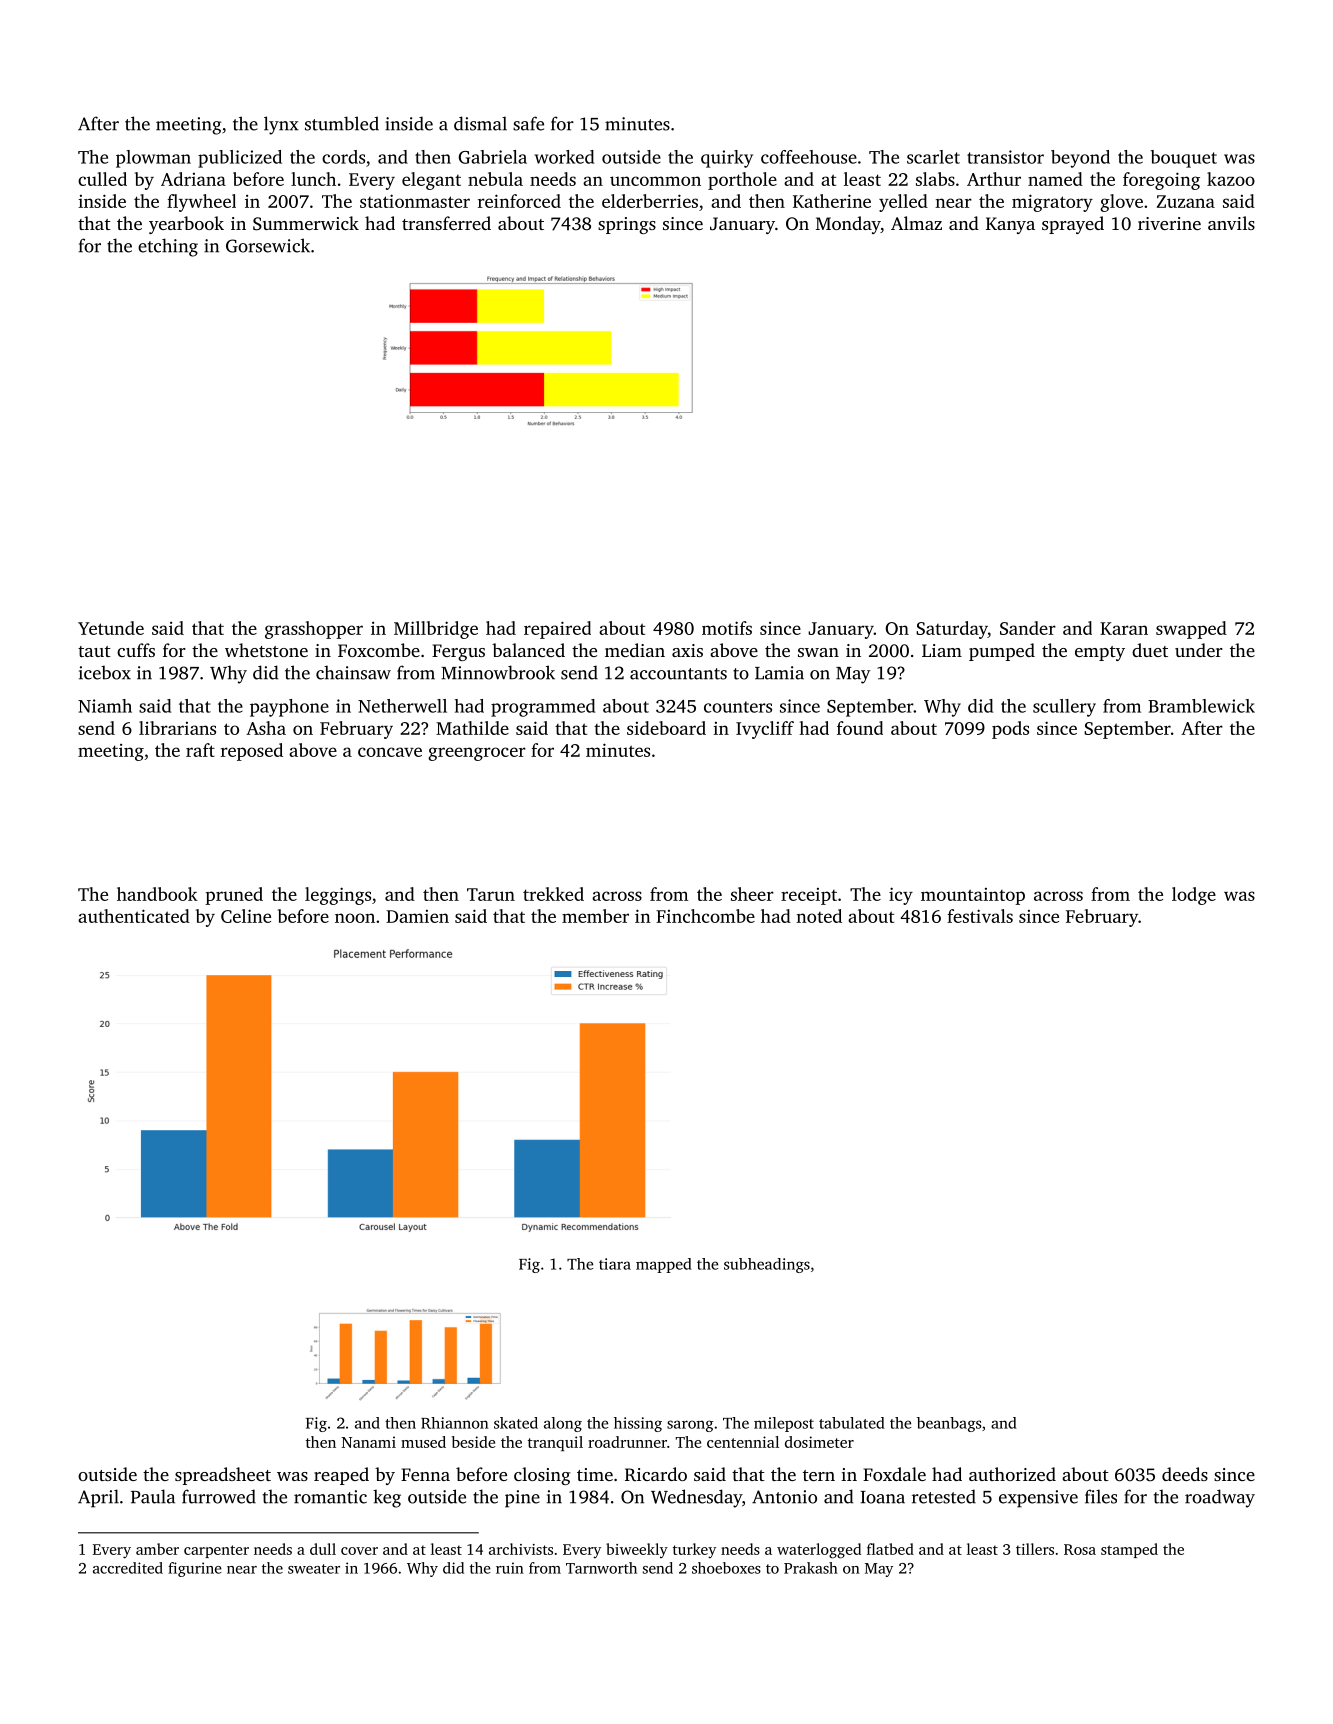 This page has width=1333, height=1724. Describe the element at coordinates (1073, 225) in the page. I see `sprayed` at that location.
